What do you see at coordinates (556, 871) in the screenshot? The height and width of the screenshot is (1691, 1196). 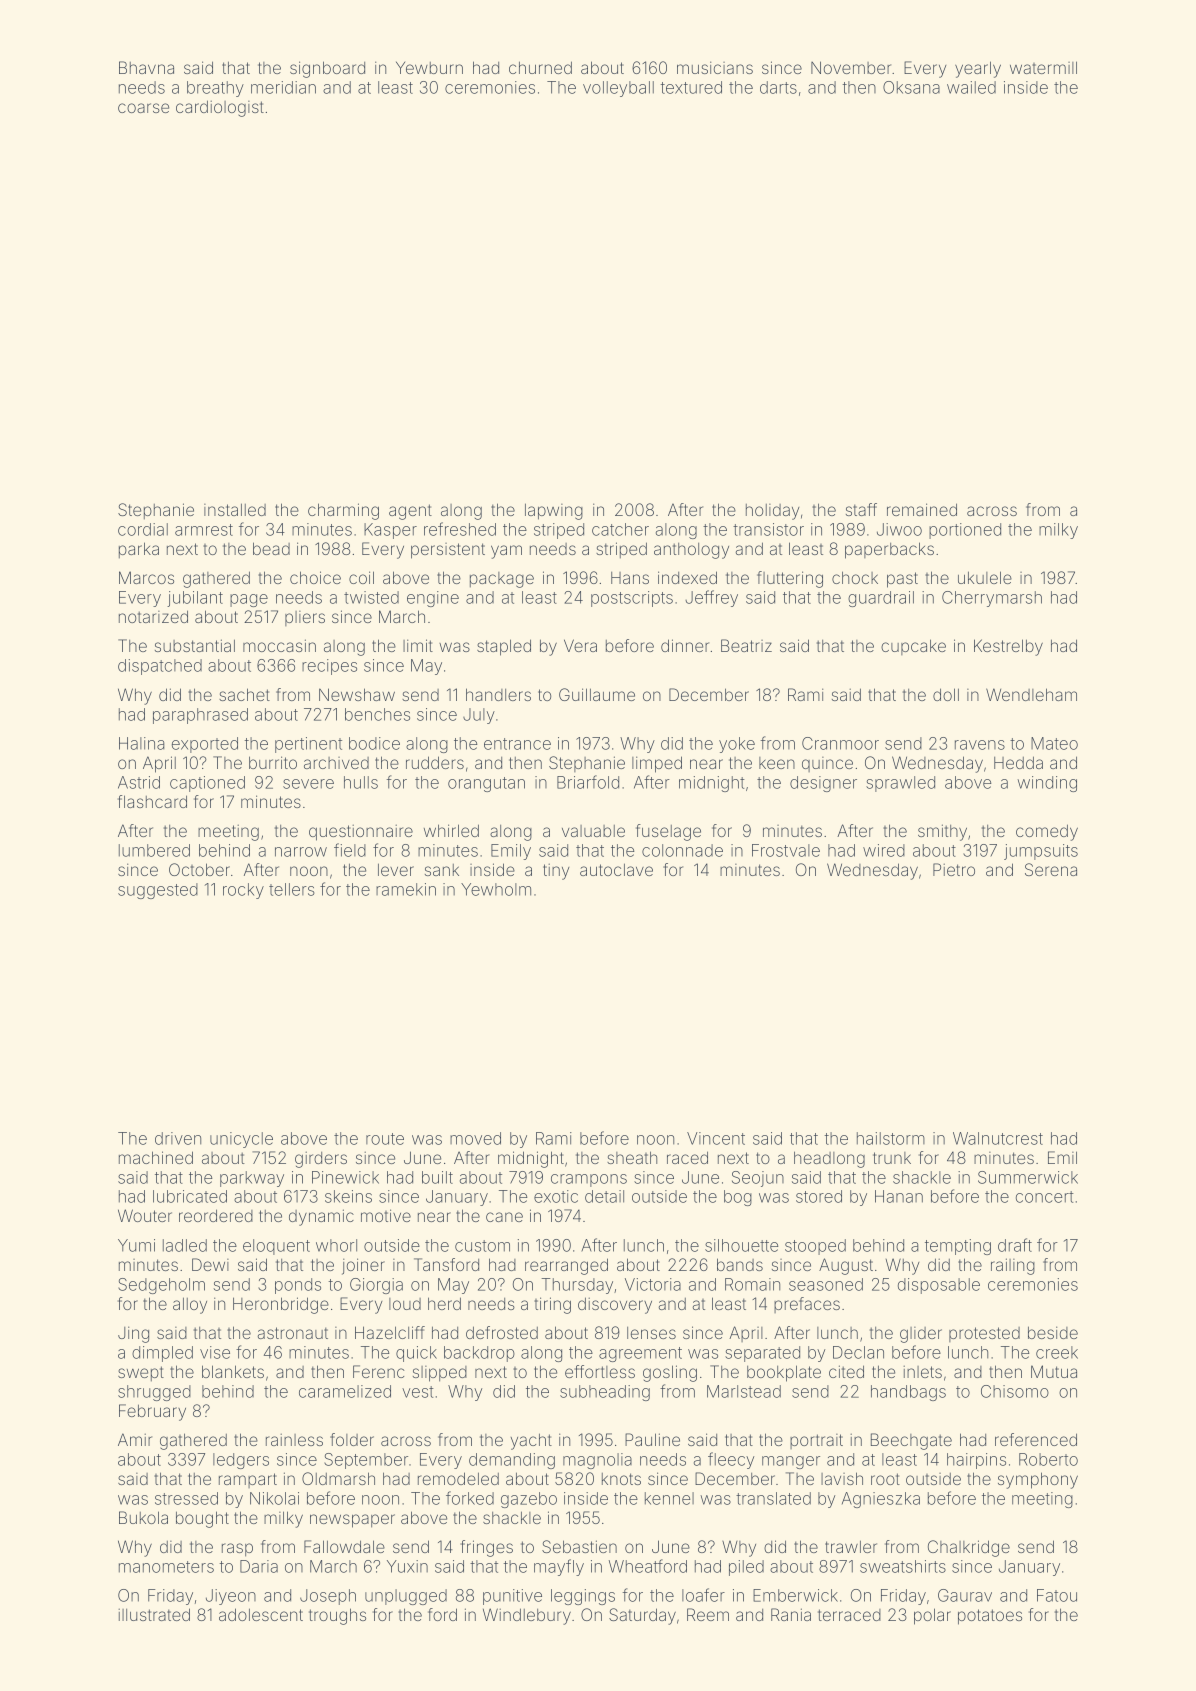 I see `tiny` at bounding box center [556, 871].
